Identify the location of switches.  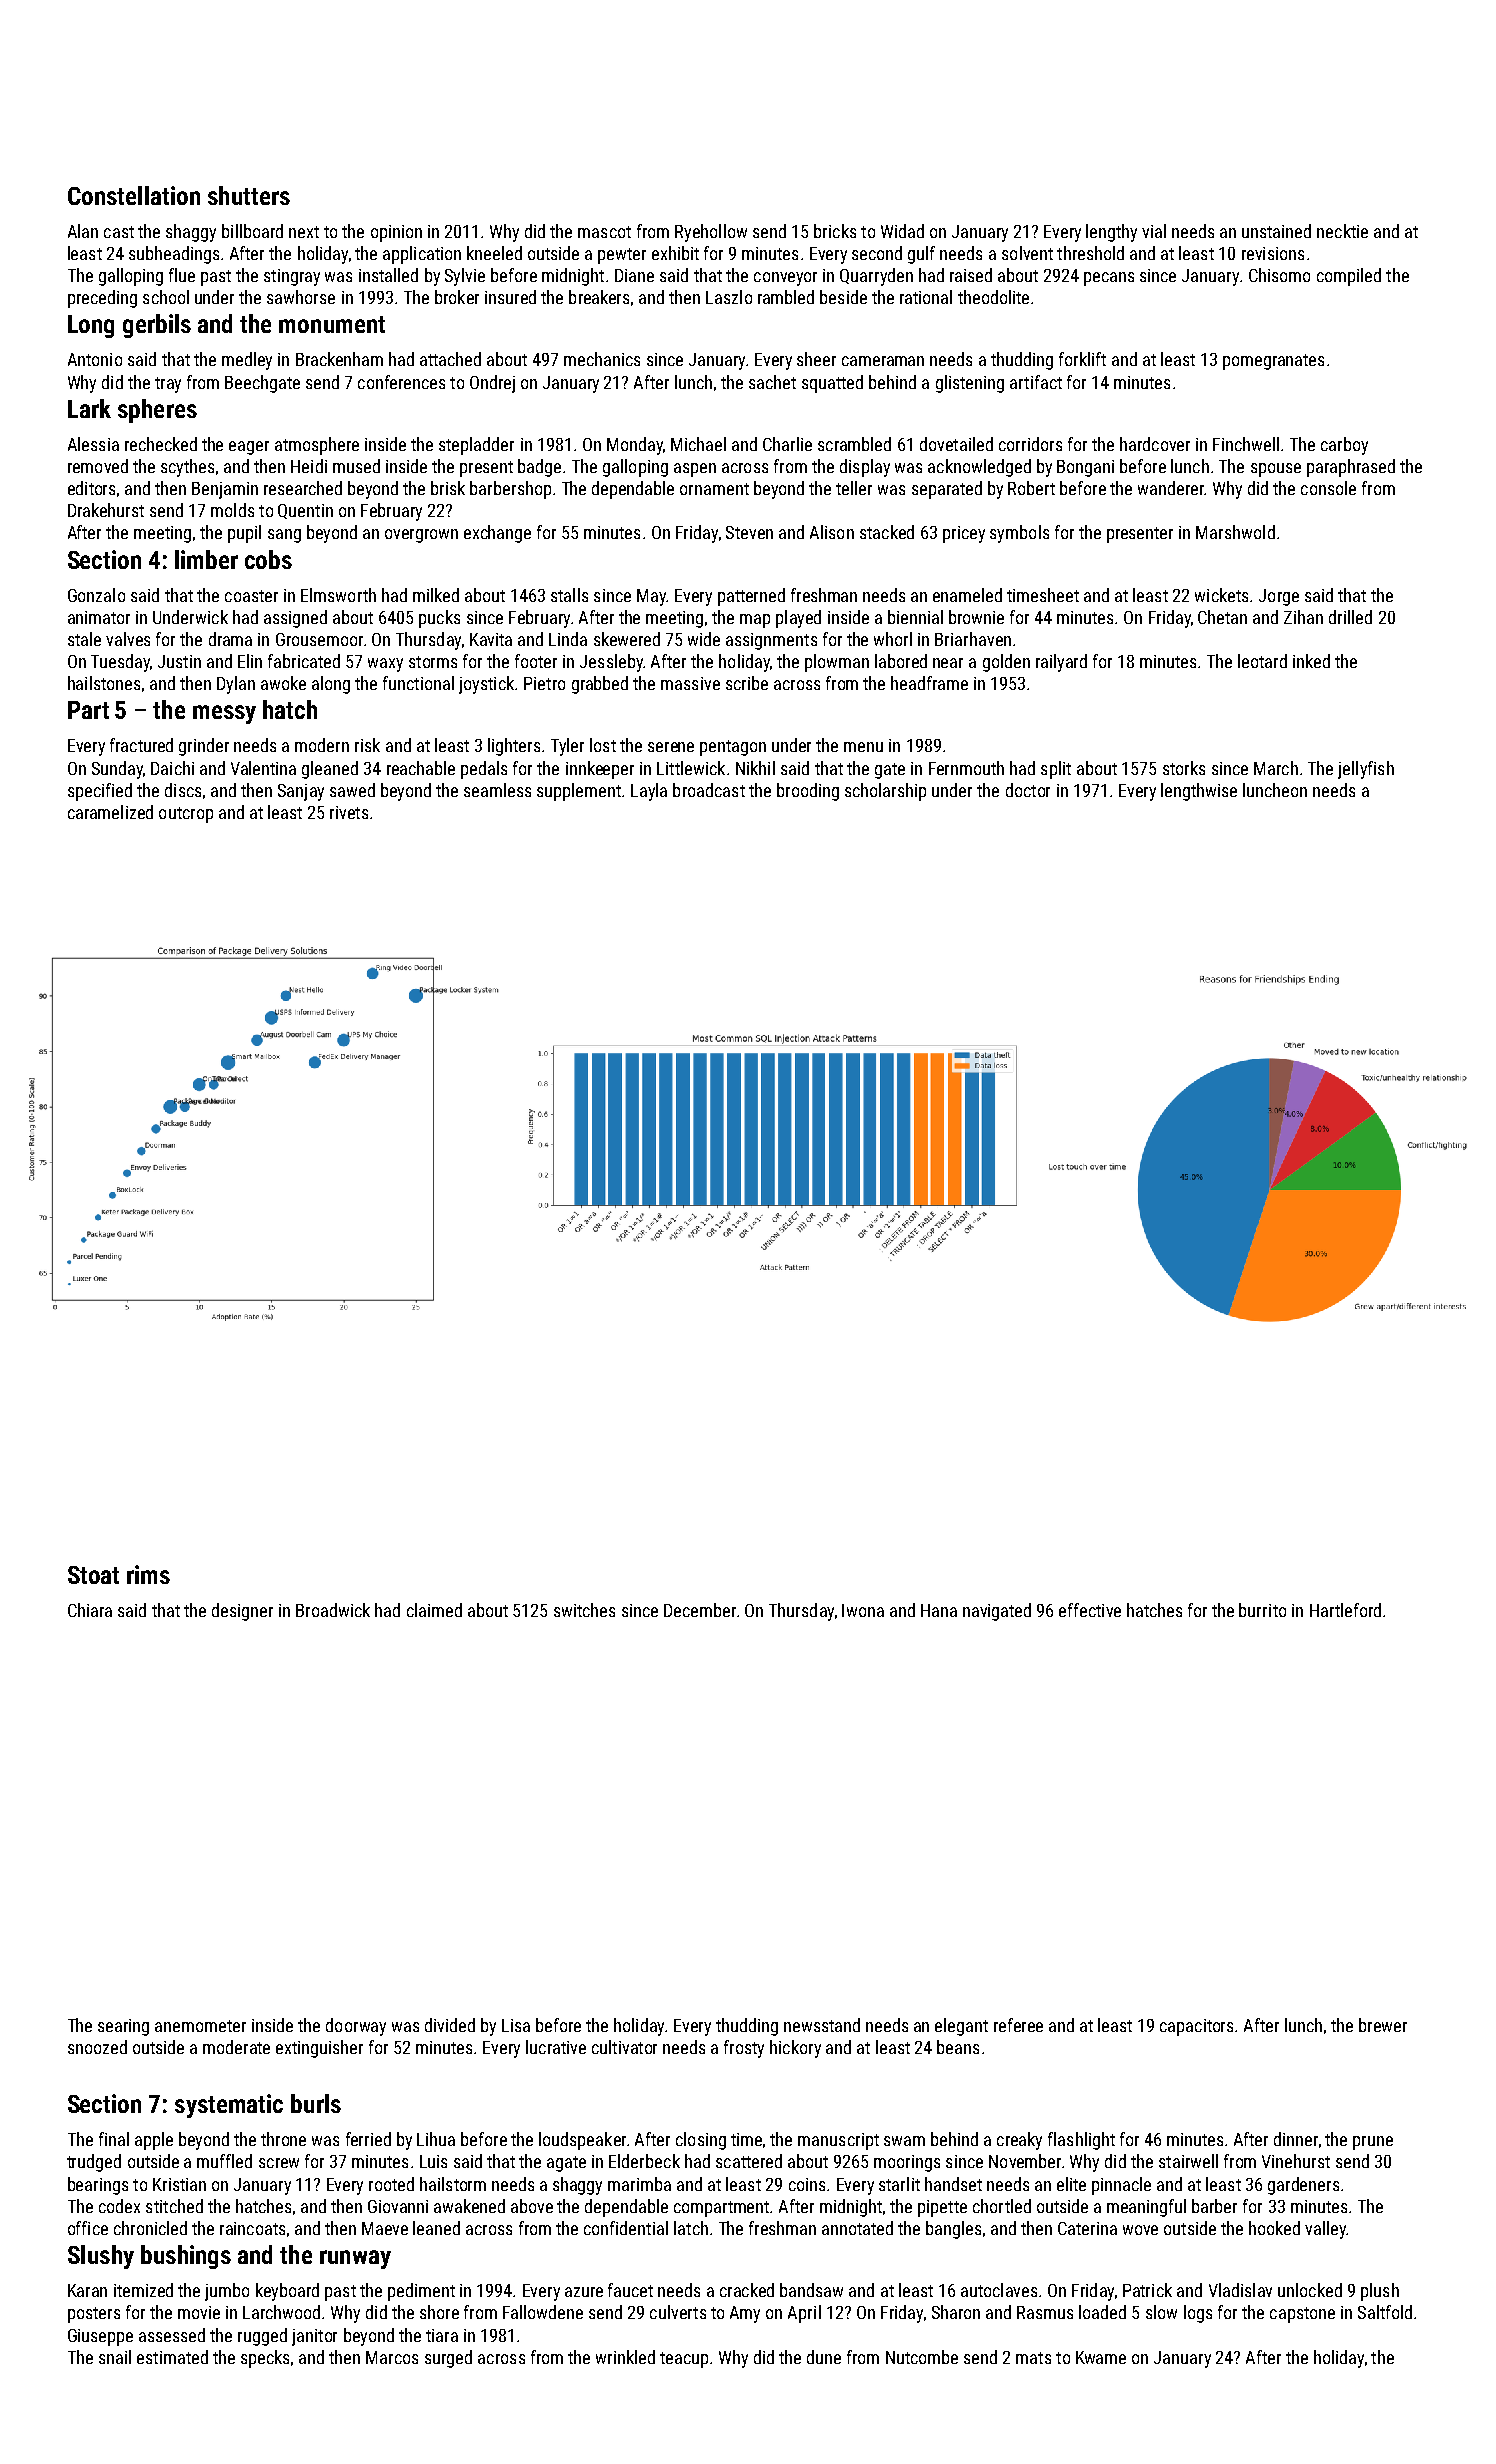
(584, 1610).
